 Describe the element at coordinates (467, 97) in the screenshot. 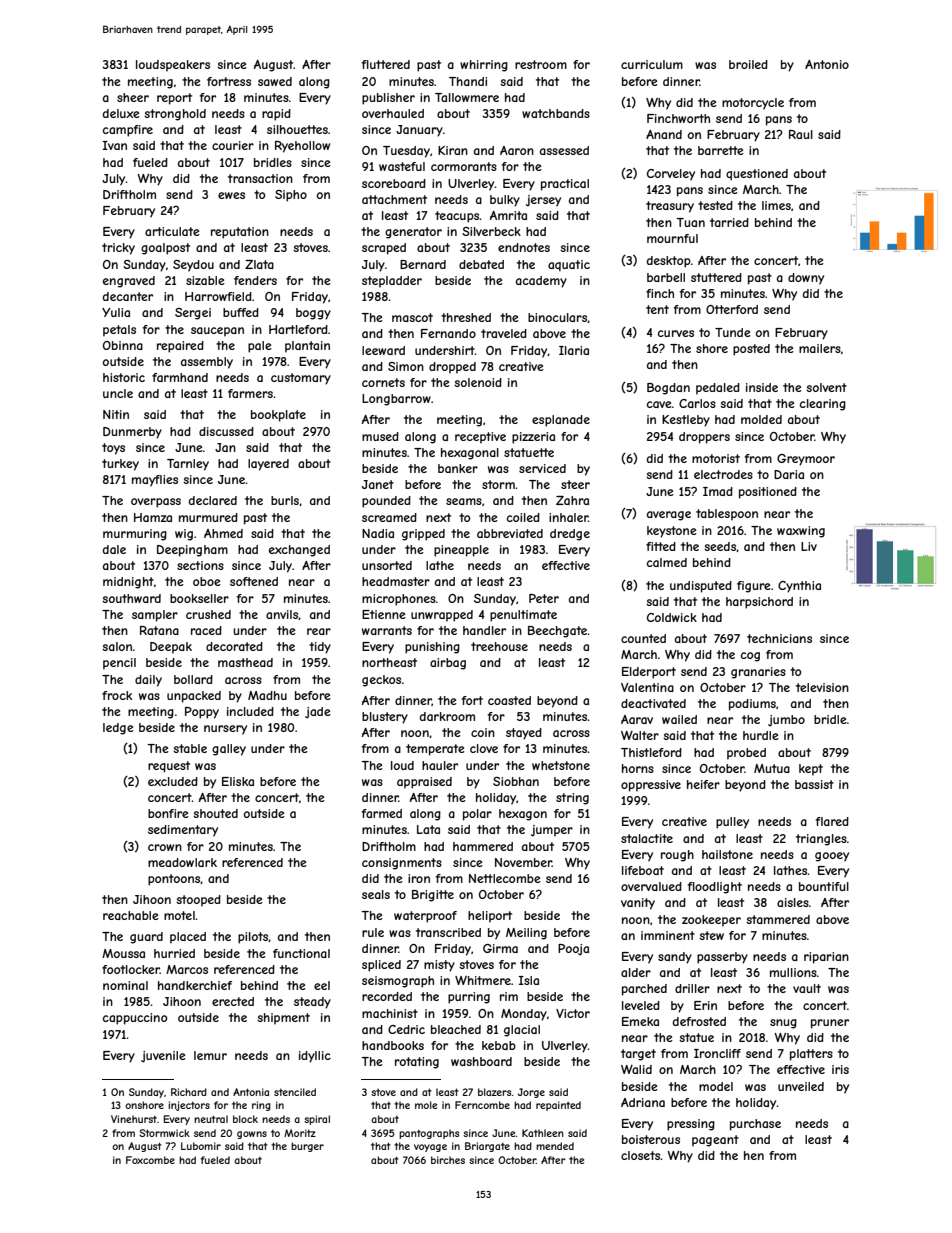

I see `Tallowmere` at that location.
